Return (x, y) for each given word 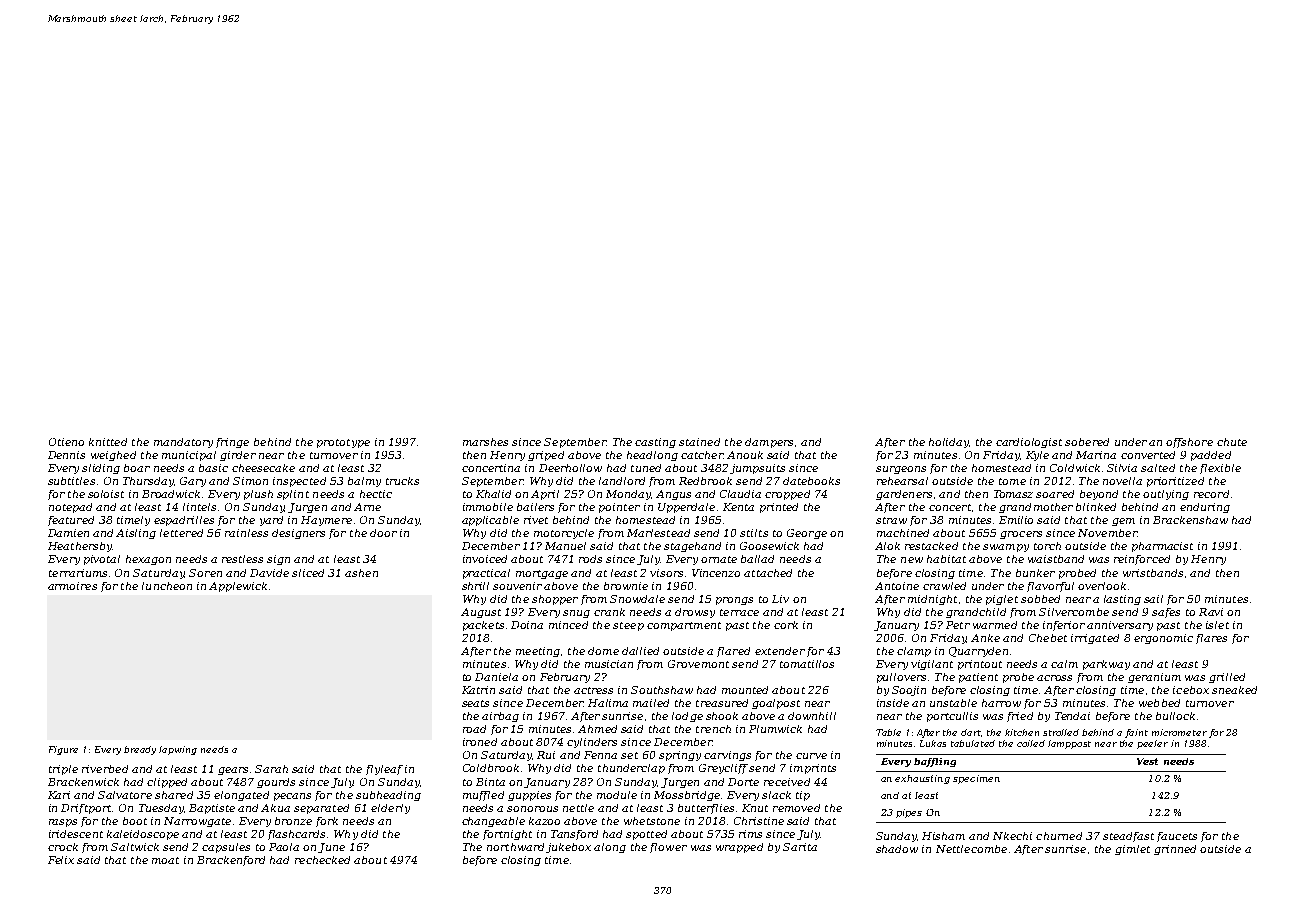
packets (483, 626)
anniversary (1120, 626)
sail (1153, 599)
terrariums (78, 573)
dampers (769, 443)
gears (233, 771)
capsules (226, 848)
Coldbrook (491, 768)
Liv (780, 599)
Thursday (148, 482)
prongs (734, 601)
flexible (1220, 469)
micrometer (1179, 732)
